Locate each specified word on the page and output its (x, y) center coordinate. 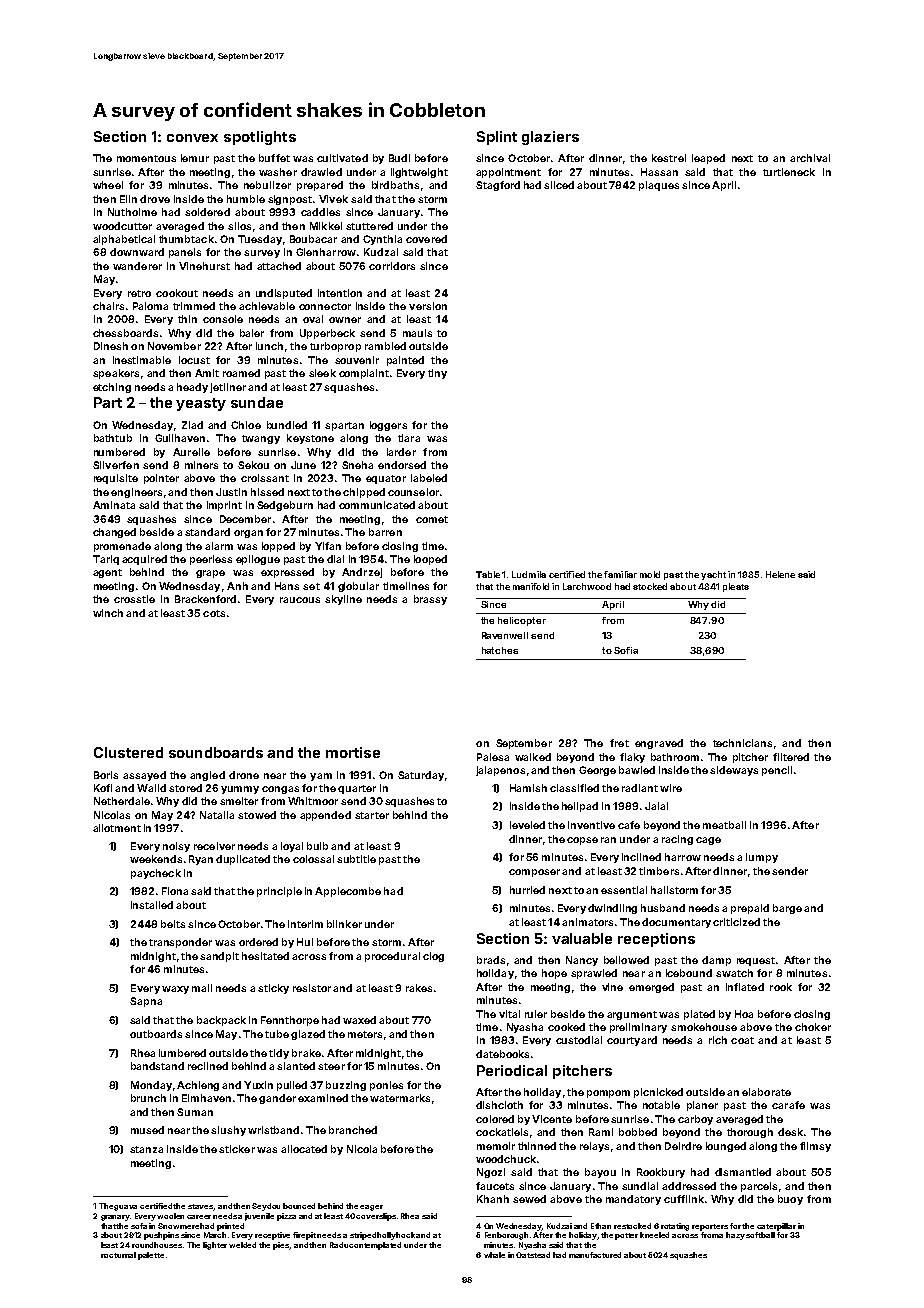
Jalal (656, 806)
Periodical (512, 1070)
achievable (267, 306)
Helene (780, 574)
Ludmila (529, 574)
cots (214, 613)
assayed (144, 776)
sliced (559, 185)
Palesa (493, 757)
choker (813, 1027)
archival (810, 158)
